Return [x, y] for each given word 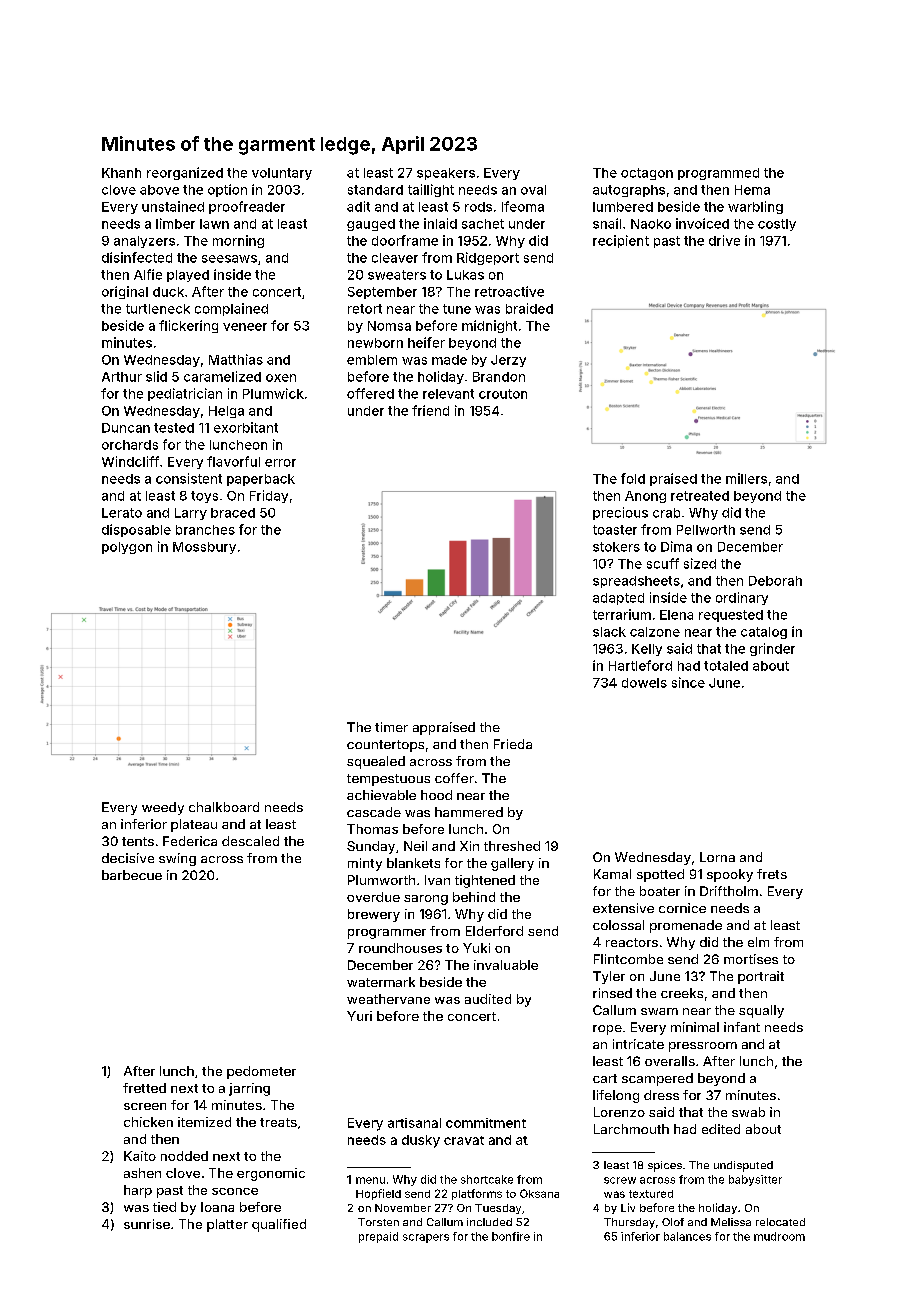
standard [375, 190]
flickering [188, 326]
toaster [615, 530]
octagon [647, 174]
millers [746, 478]
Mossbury [204, 548]
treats [278, 1122]
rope [607, 1030]
